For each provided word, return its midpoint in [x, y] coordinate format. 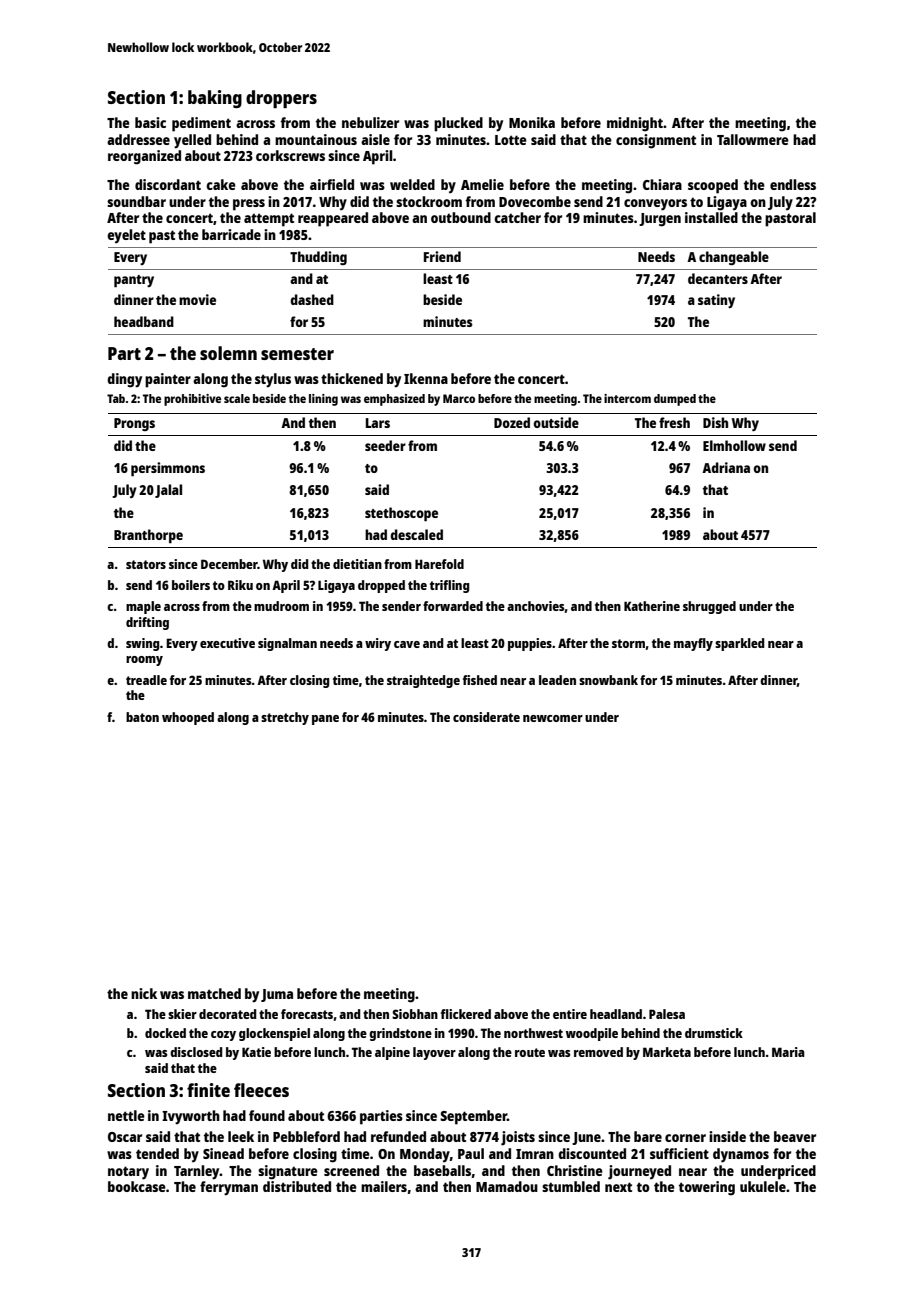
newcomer [553, 718]
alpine [392, 1053]
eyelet [126, 236]
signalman [287, 644]
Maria [788, 1052]
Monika [532, 122]
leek [241, 1136]
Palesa [667, 1014]
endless [793, 184]
